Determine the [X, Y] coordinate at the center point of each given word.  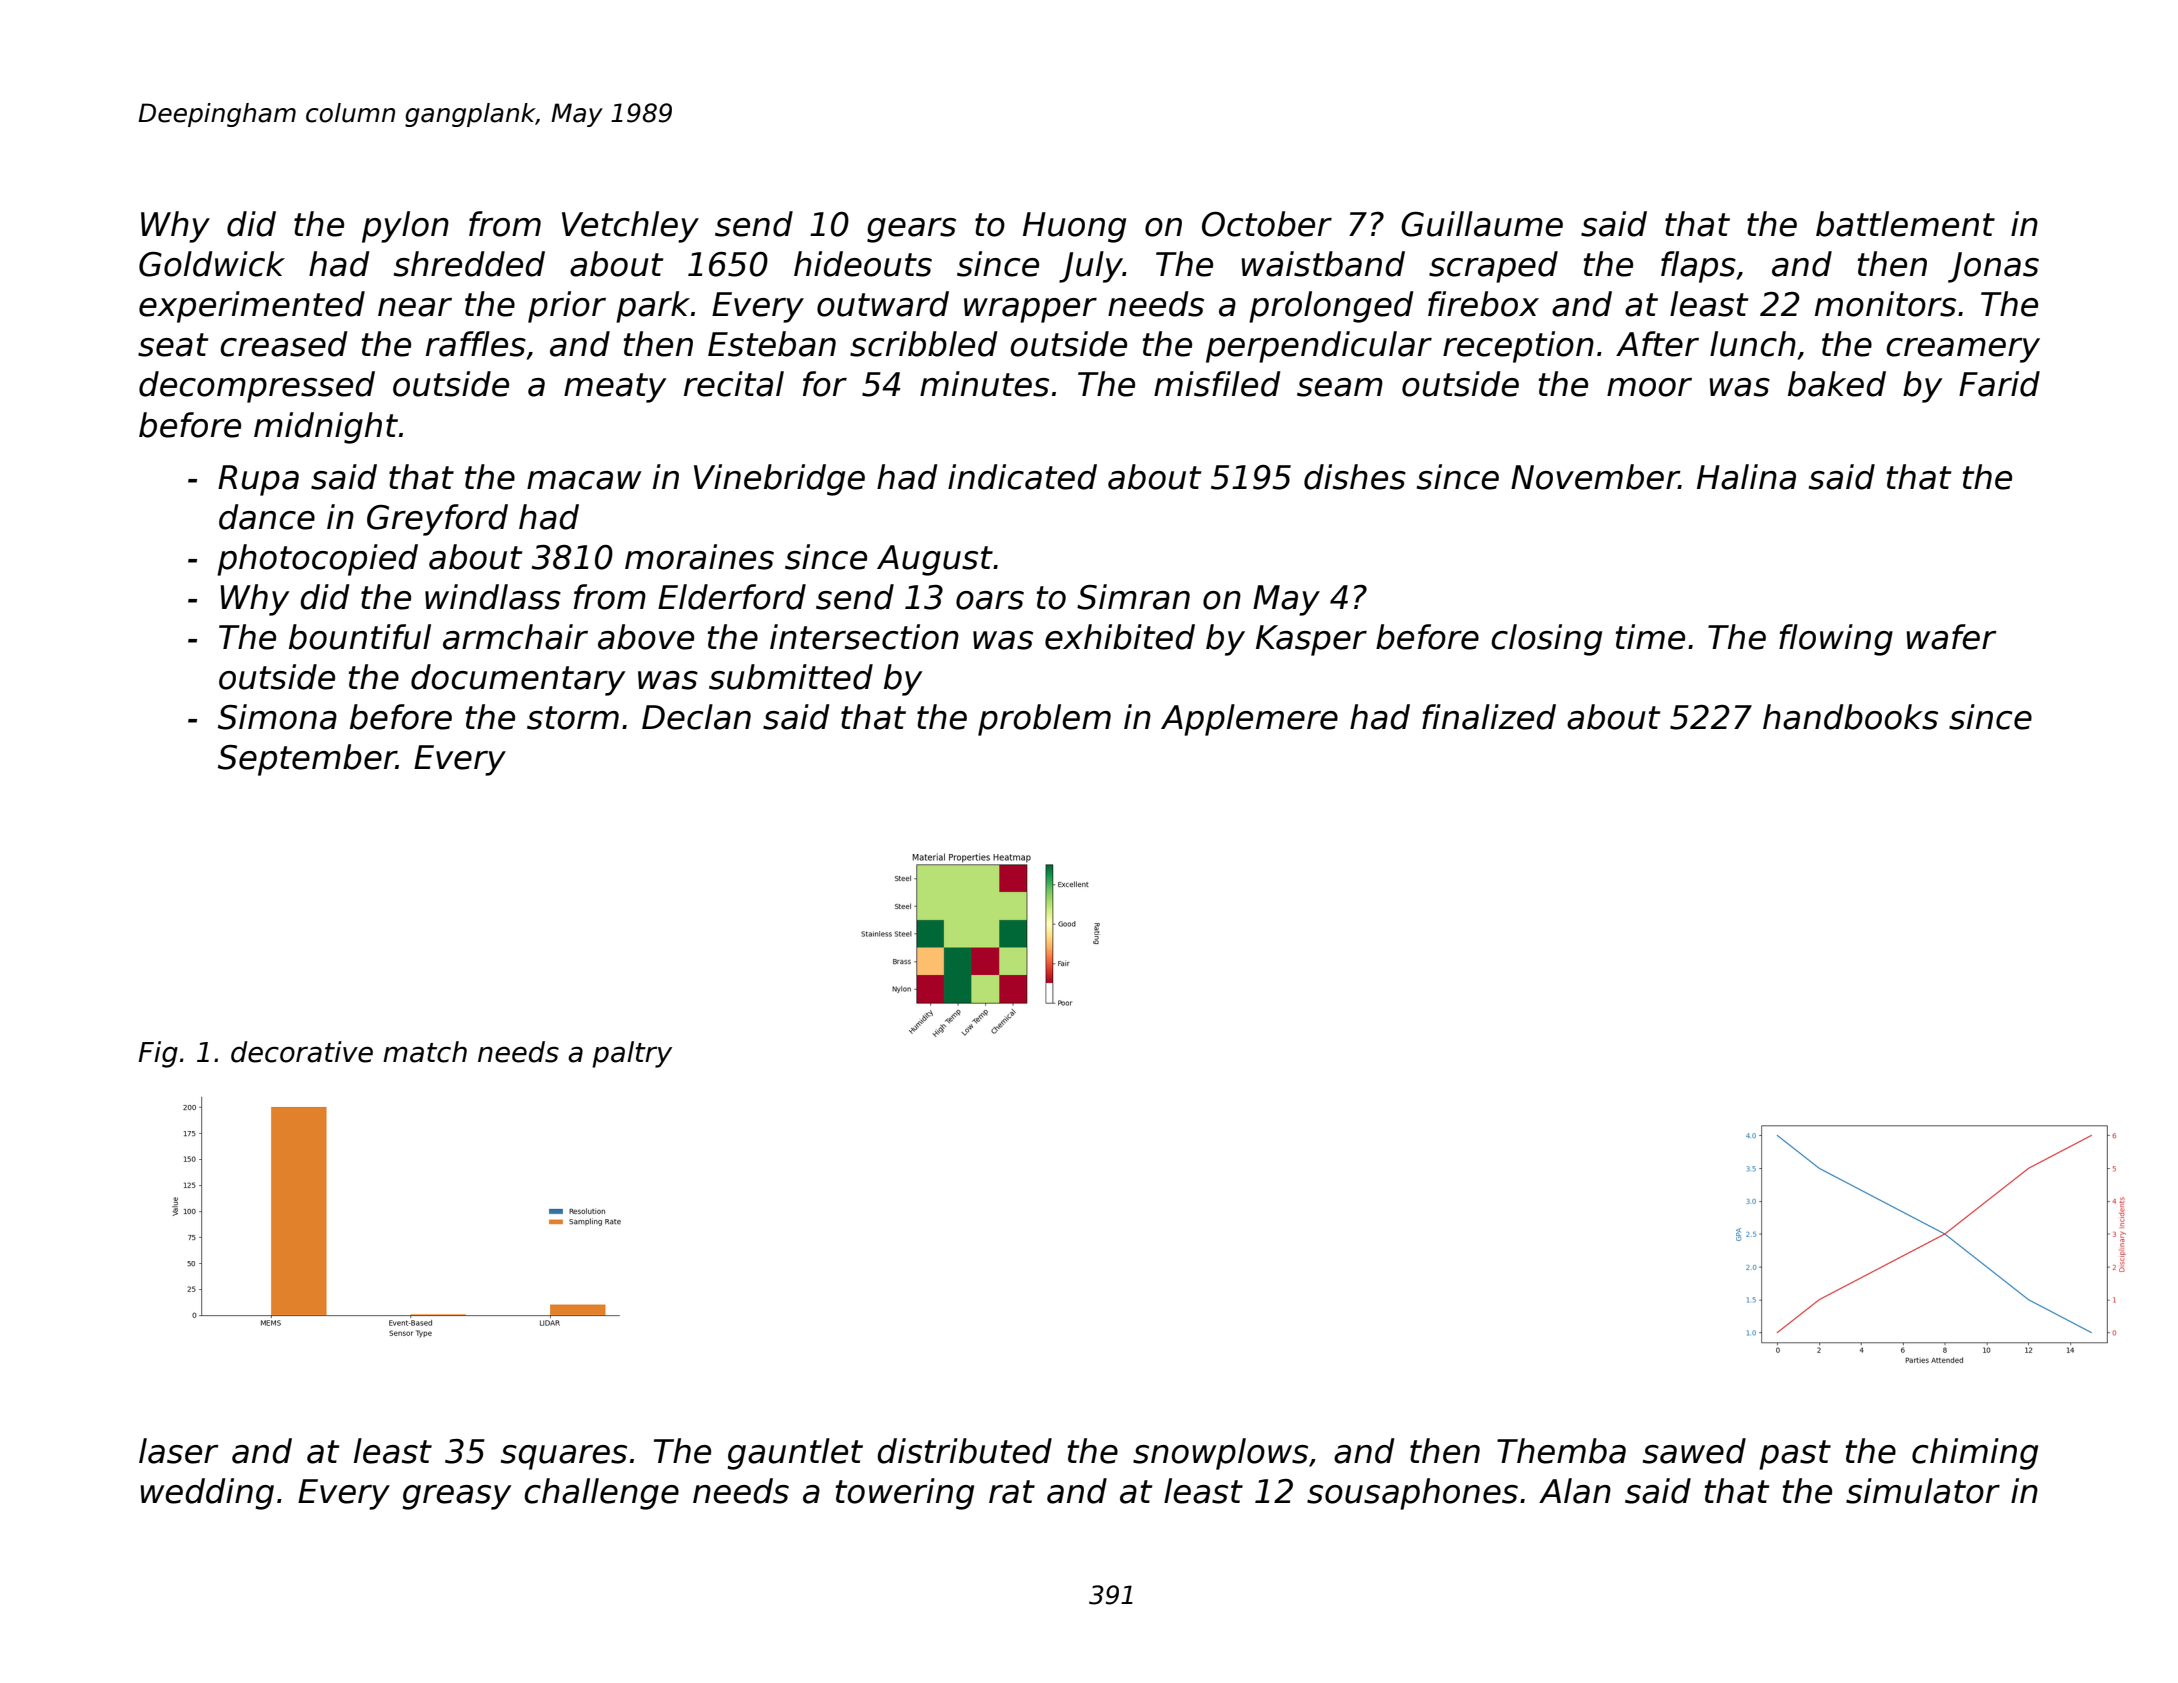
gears [911, 230]
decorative [302, 1052]
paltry [632, 1054]
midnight [326, 428]
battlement [1905, 224]
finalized [1489, 717]
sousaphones [1412, 1494]
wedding [207, 1494]
